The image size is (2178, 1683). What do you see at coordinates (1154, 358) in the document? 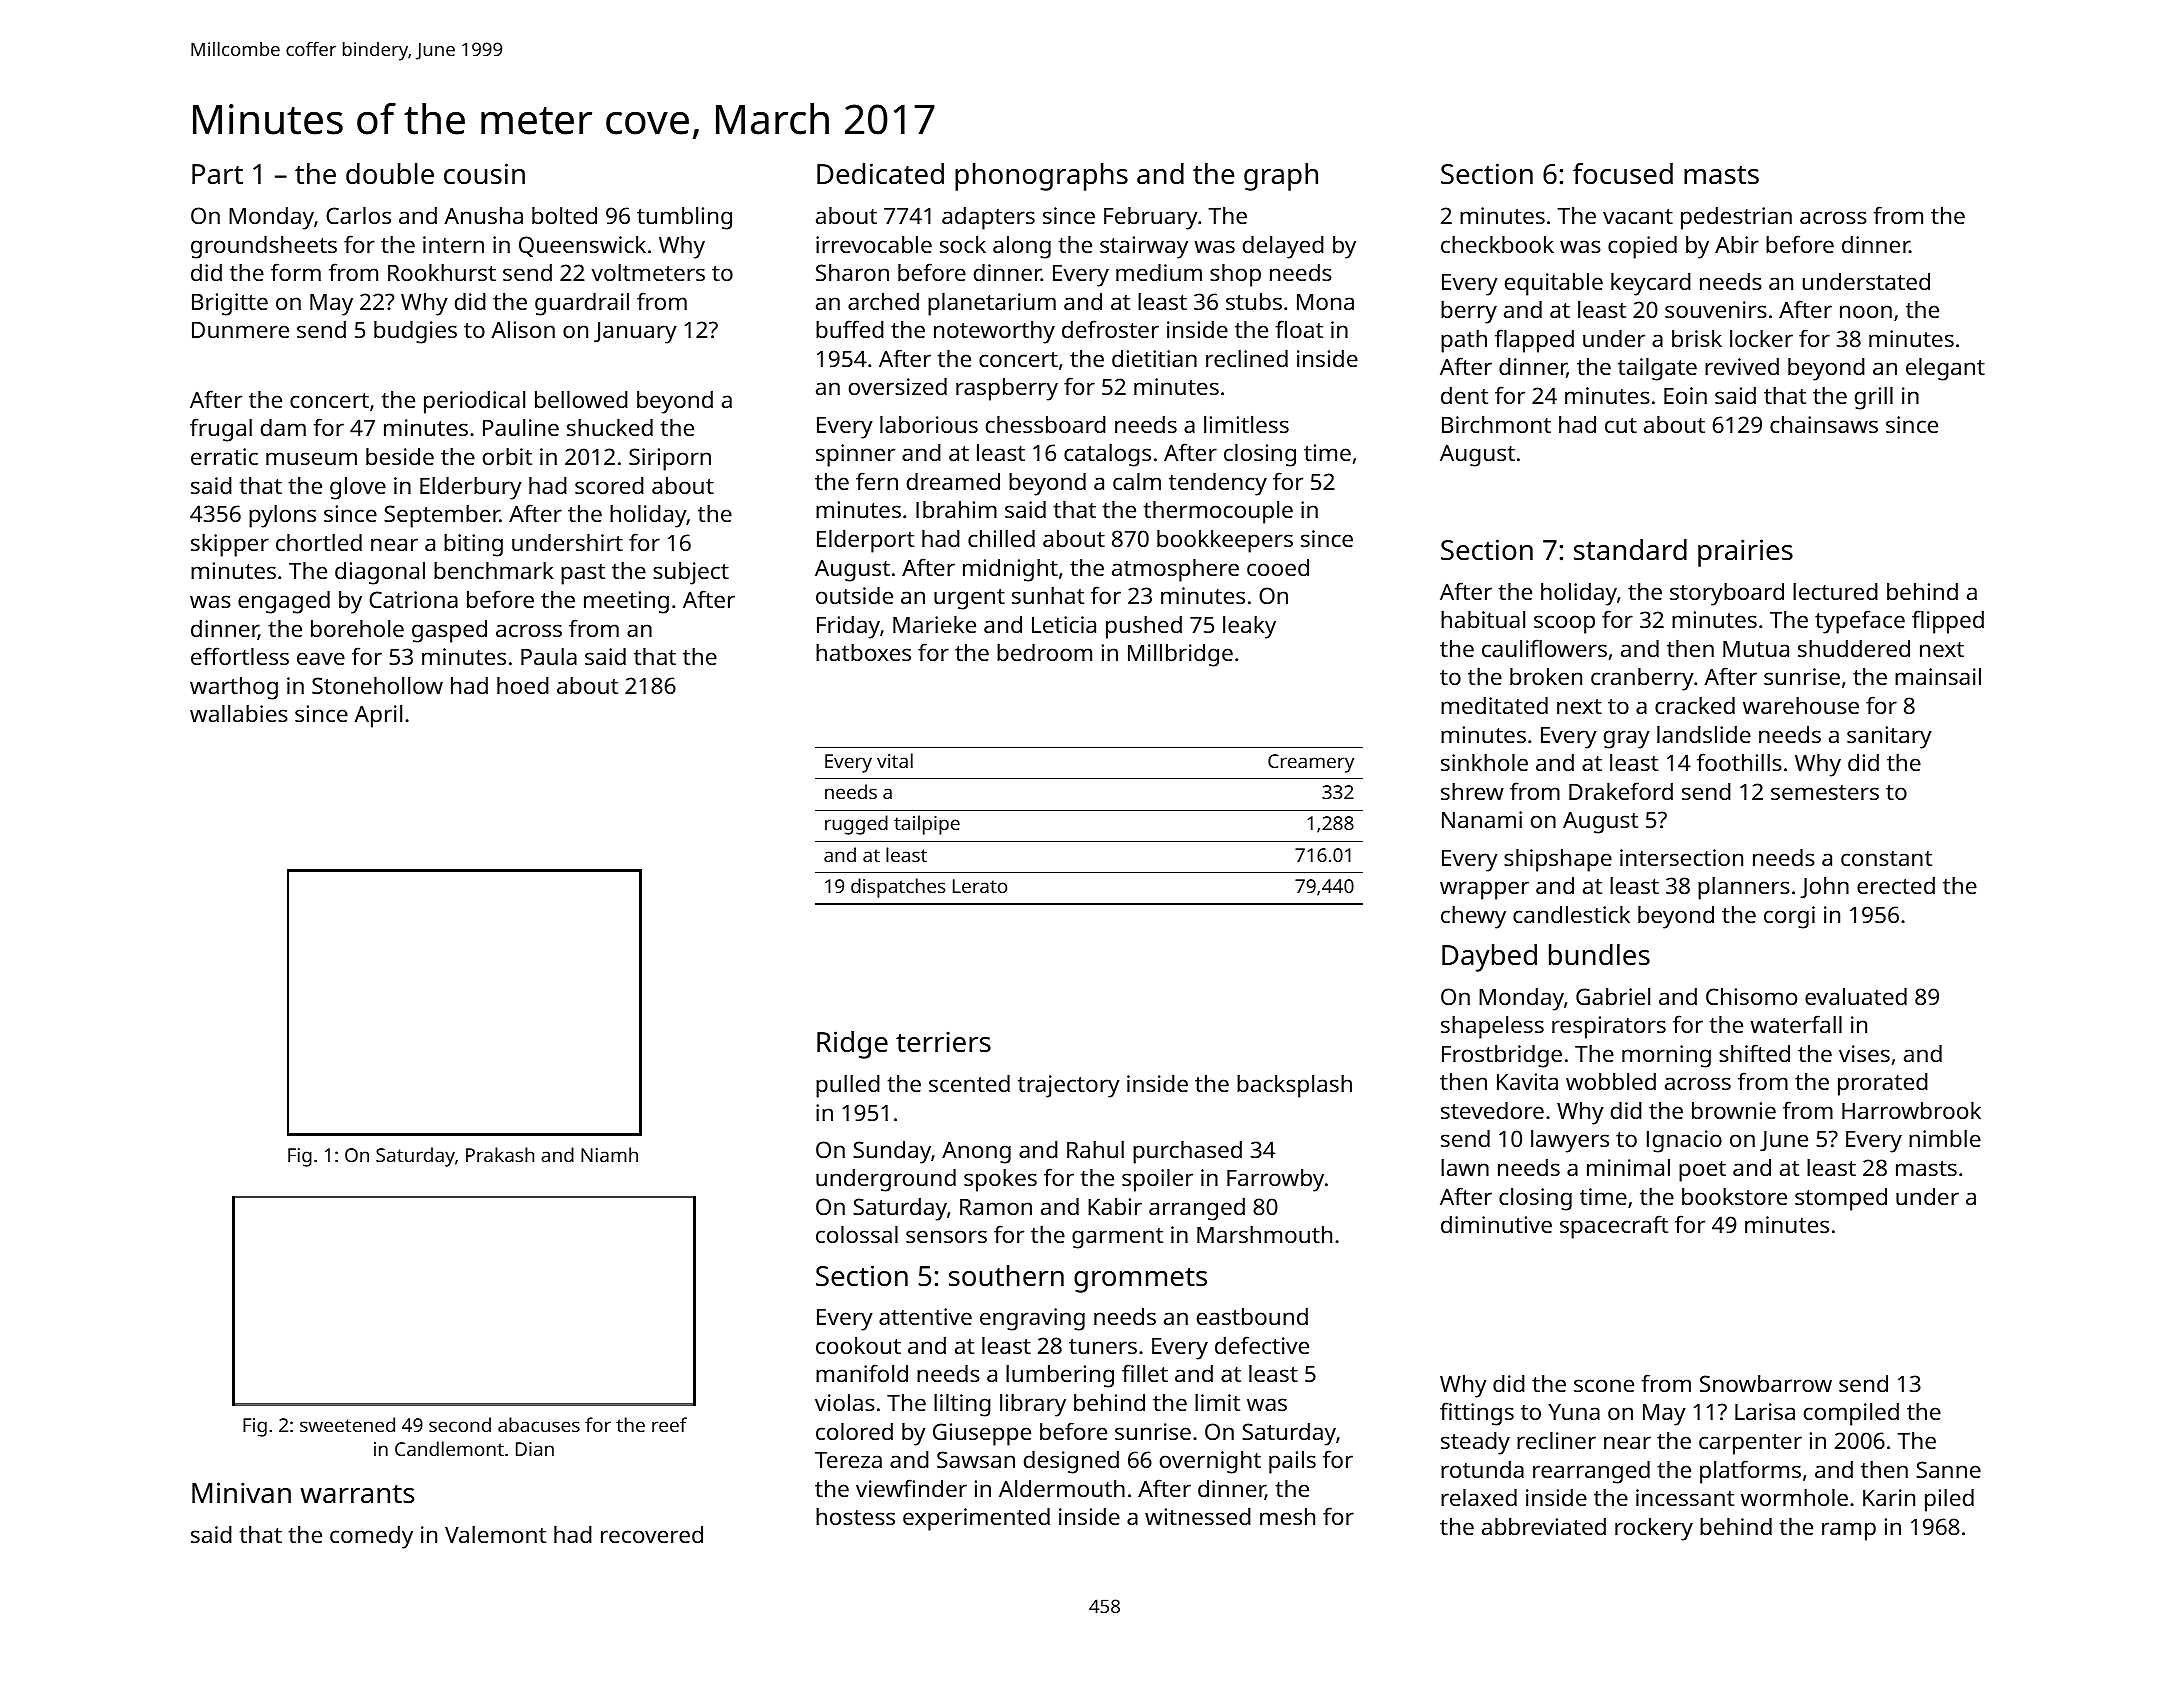
I see `dietitian` at bounding box center [1154, 358].
